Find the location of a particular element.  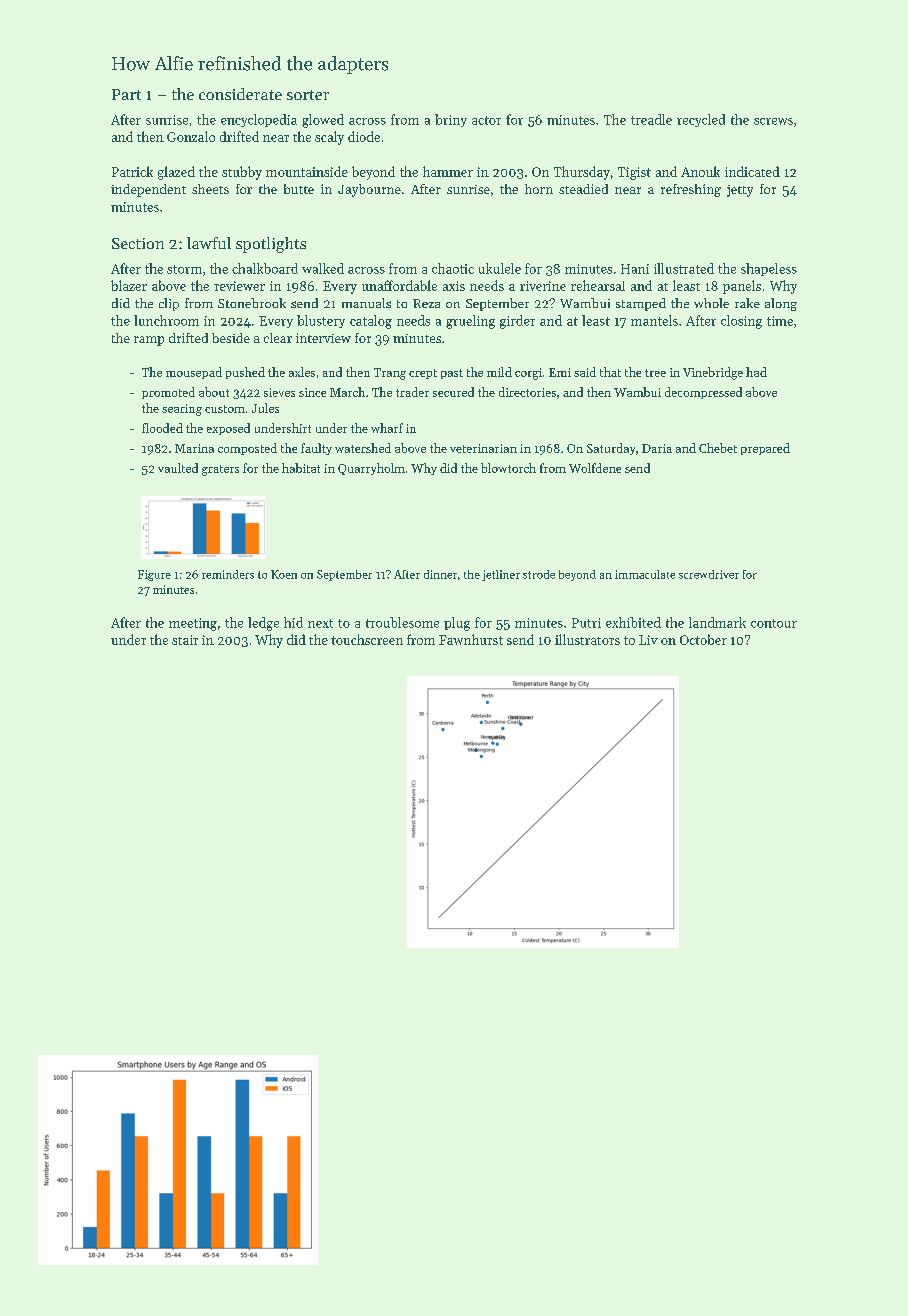

decompressed is located at coordinates (703, 393).
